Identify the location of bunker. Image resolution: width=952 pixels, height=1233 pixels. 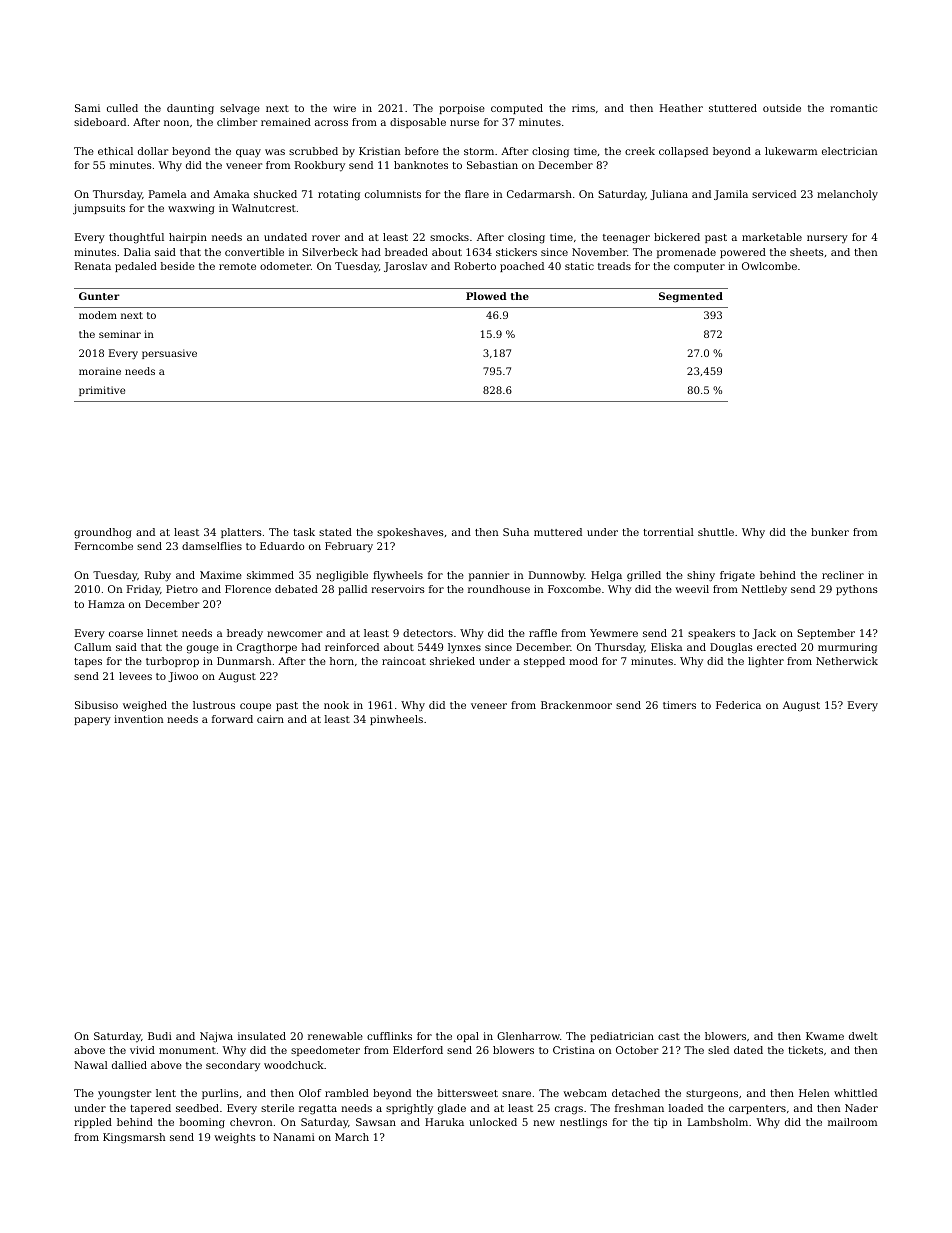
(830, 532).
